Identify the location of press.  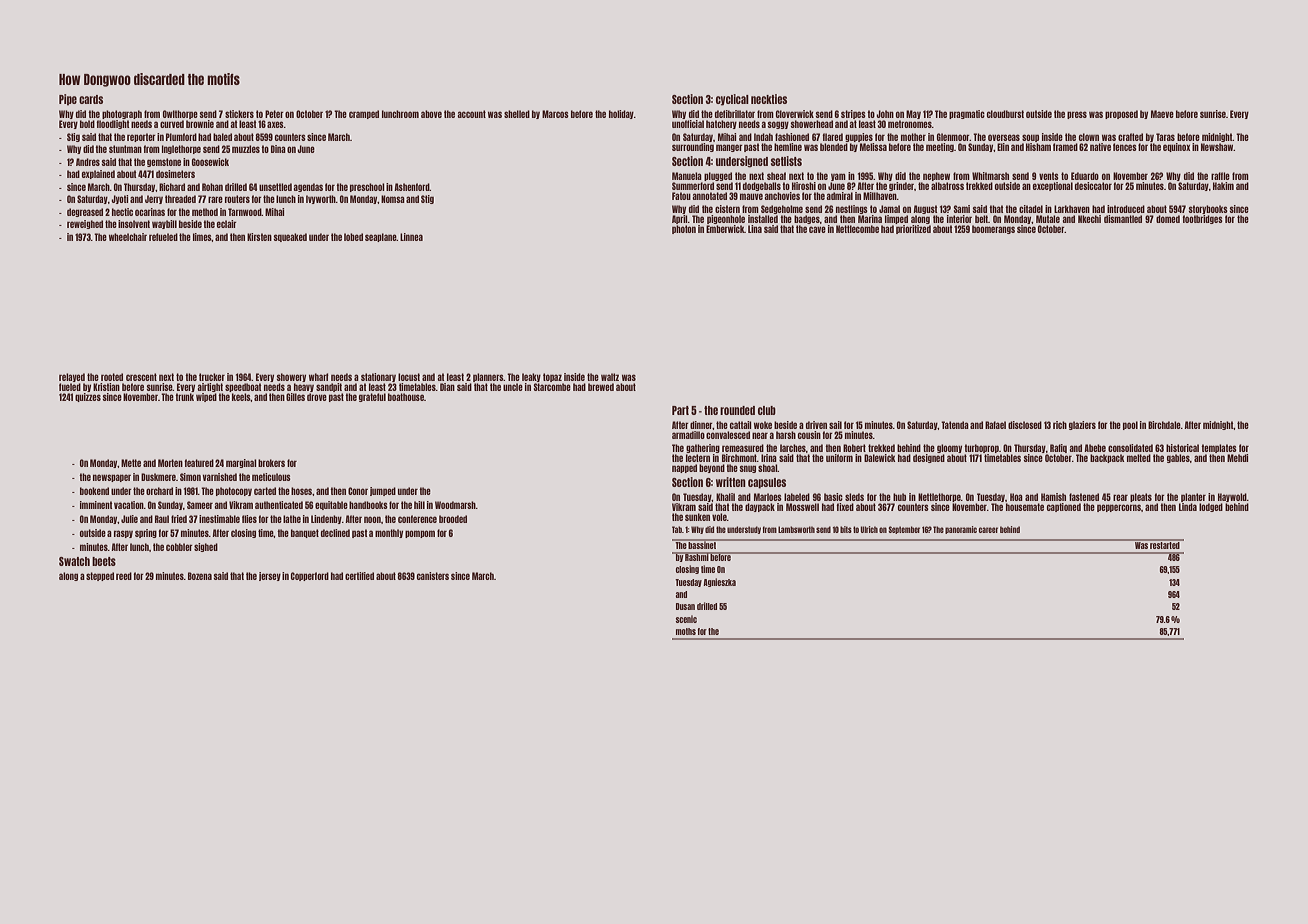
(1077, 115).
